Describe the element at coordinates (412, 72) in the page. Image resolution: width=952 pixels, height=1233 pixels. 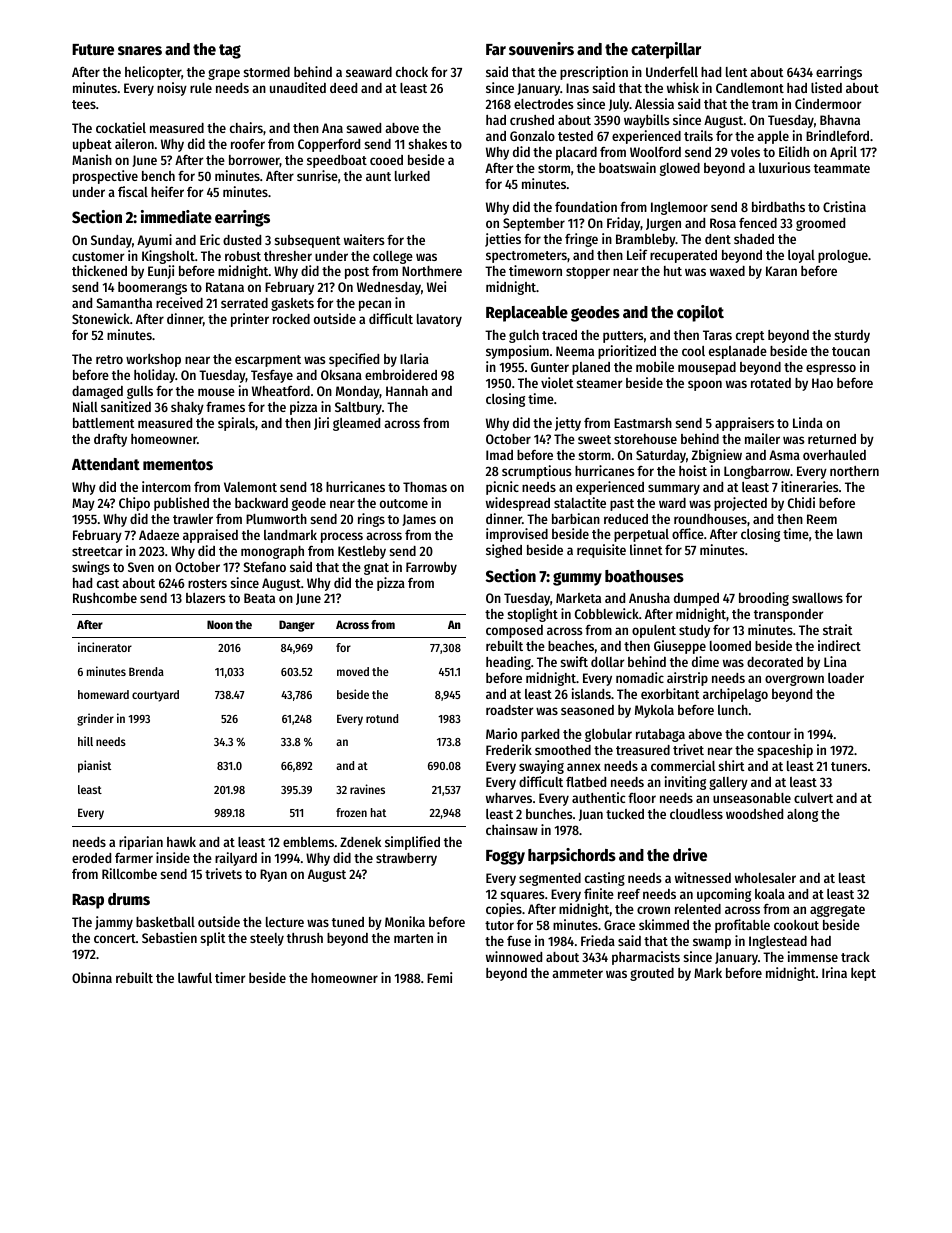
I see `chock` at that location.
